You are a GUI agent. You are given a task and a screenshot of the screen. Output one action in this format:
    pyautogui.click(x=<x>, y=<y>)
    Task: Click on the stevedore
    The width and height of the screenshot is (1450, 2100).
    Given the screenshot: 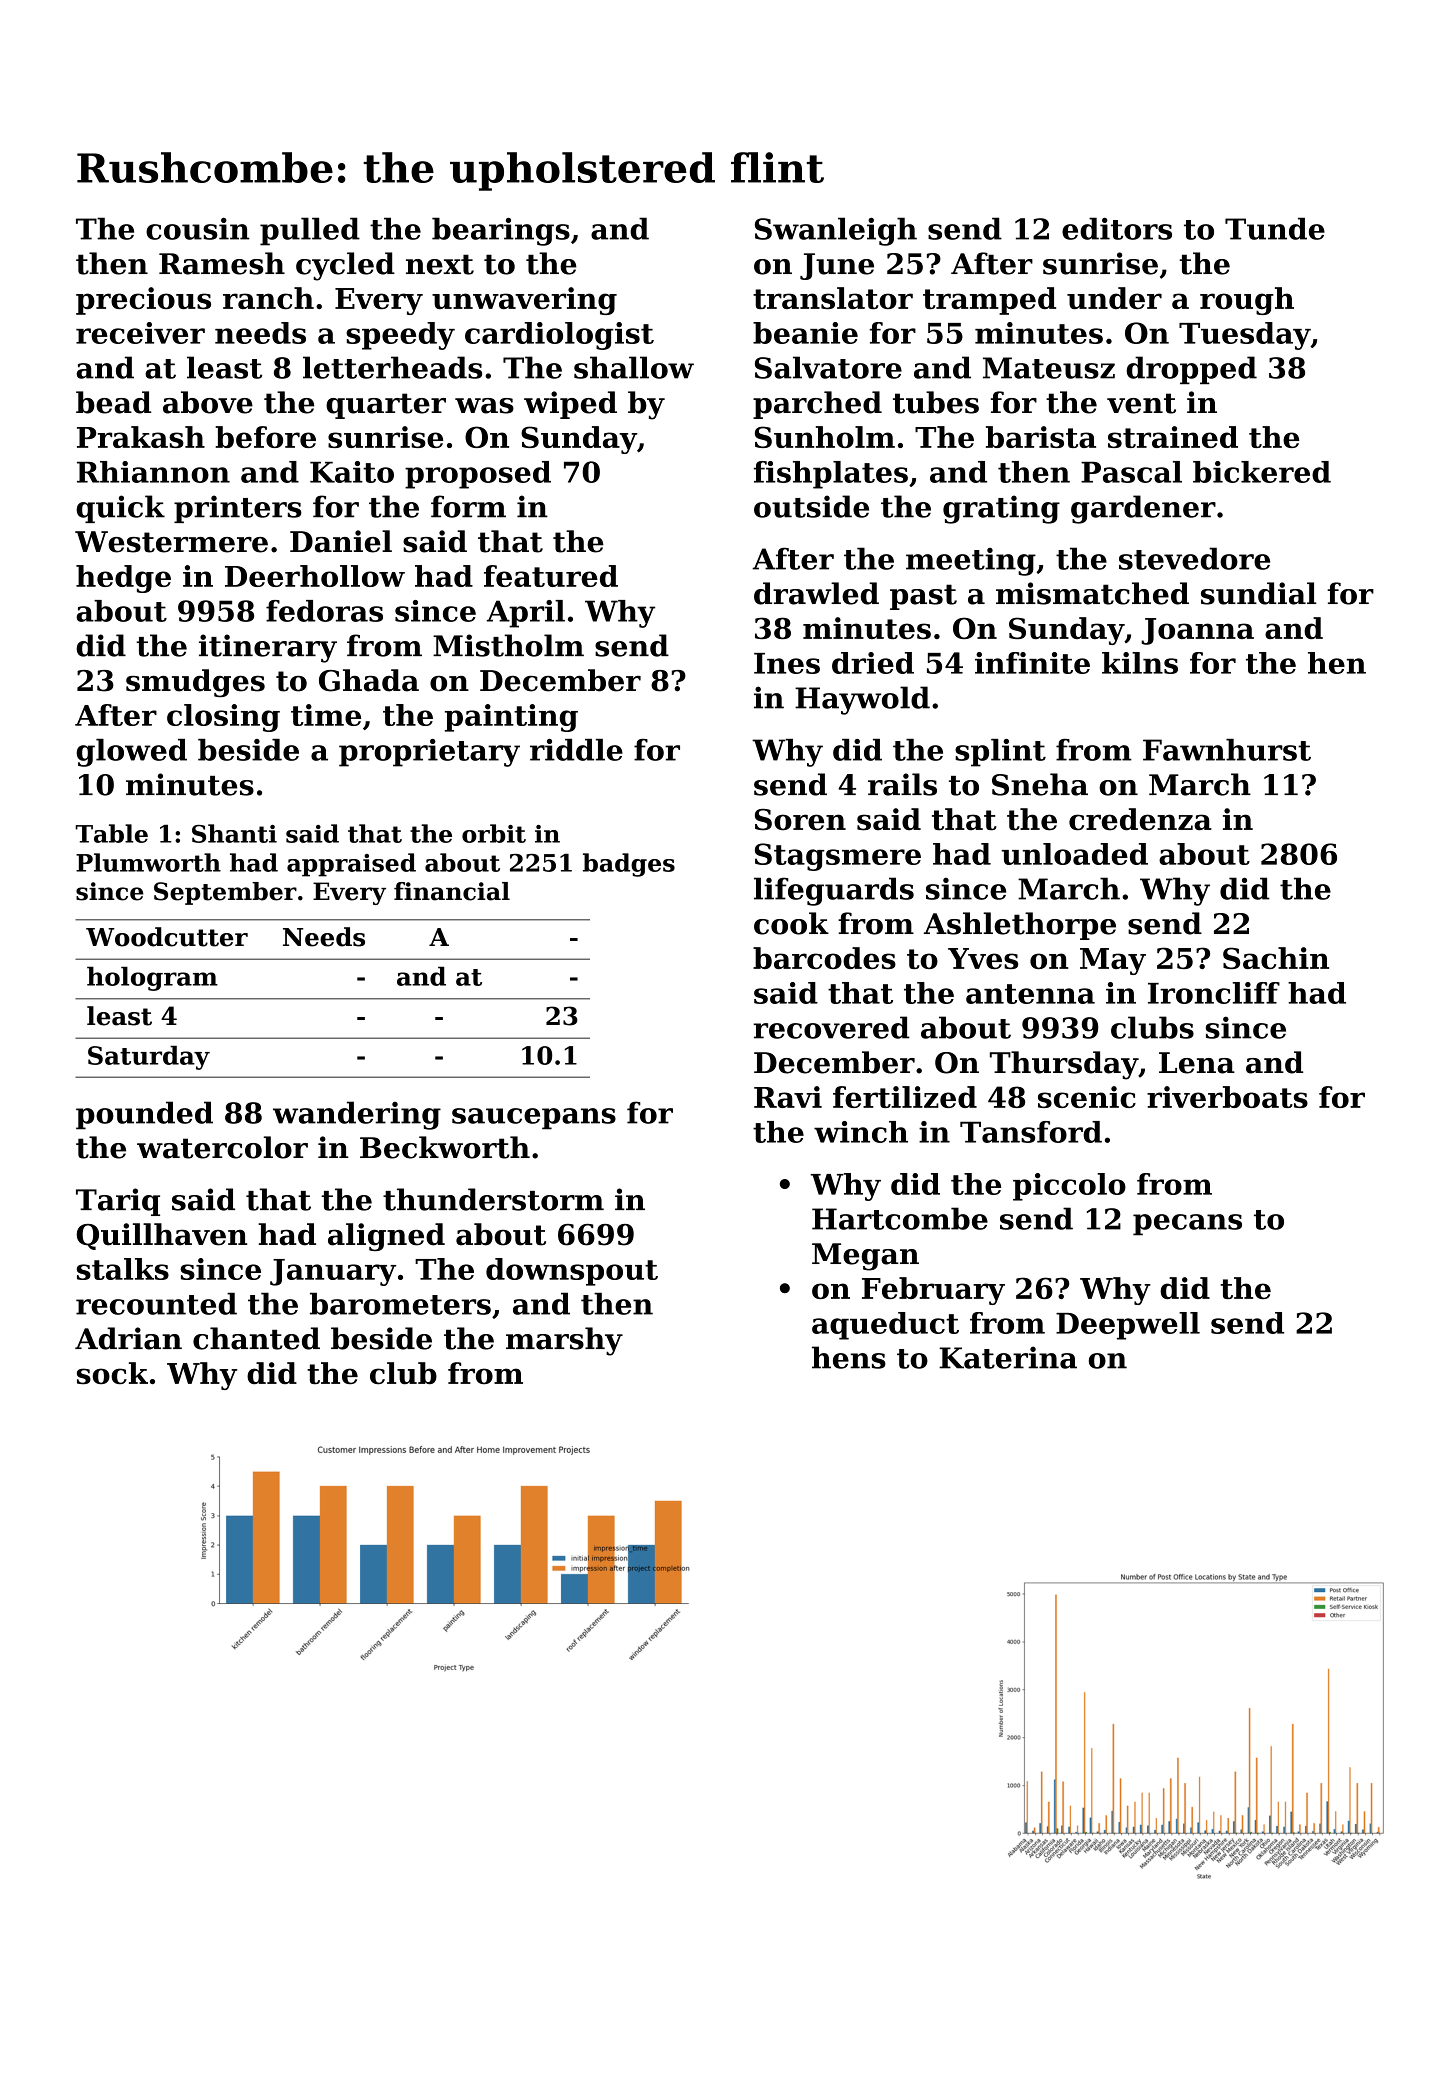 What is the action you would take?
    pyautogui.click(x=1194, y=558)
